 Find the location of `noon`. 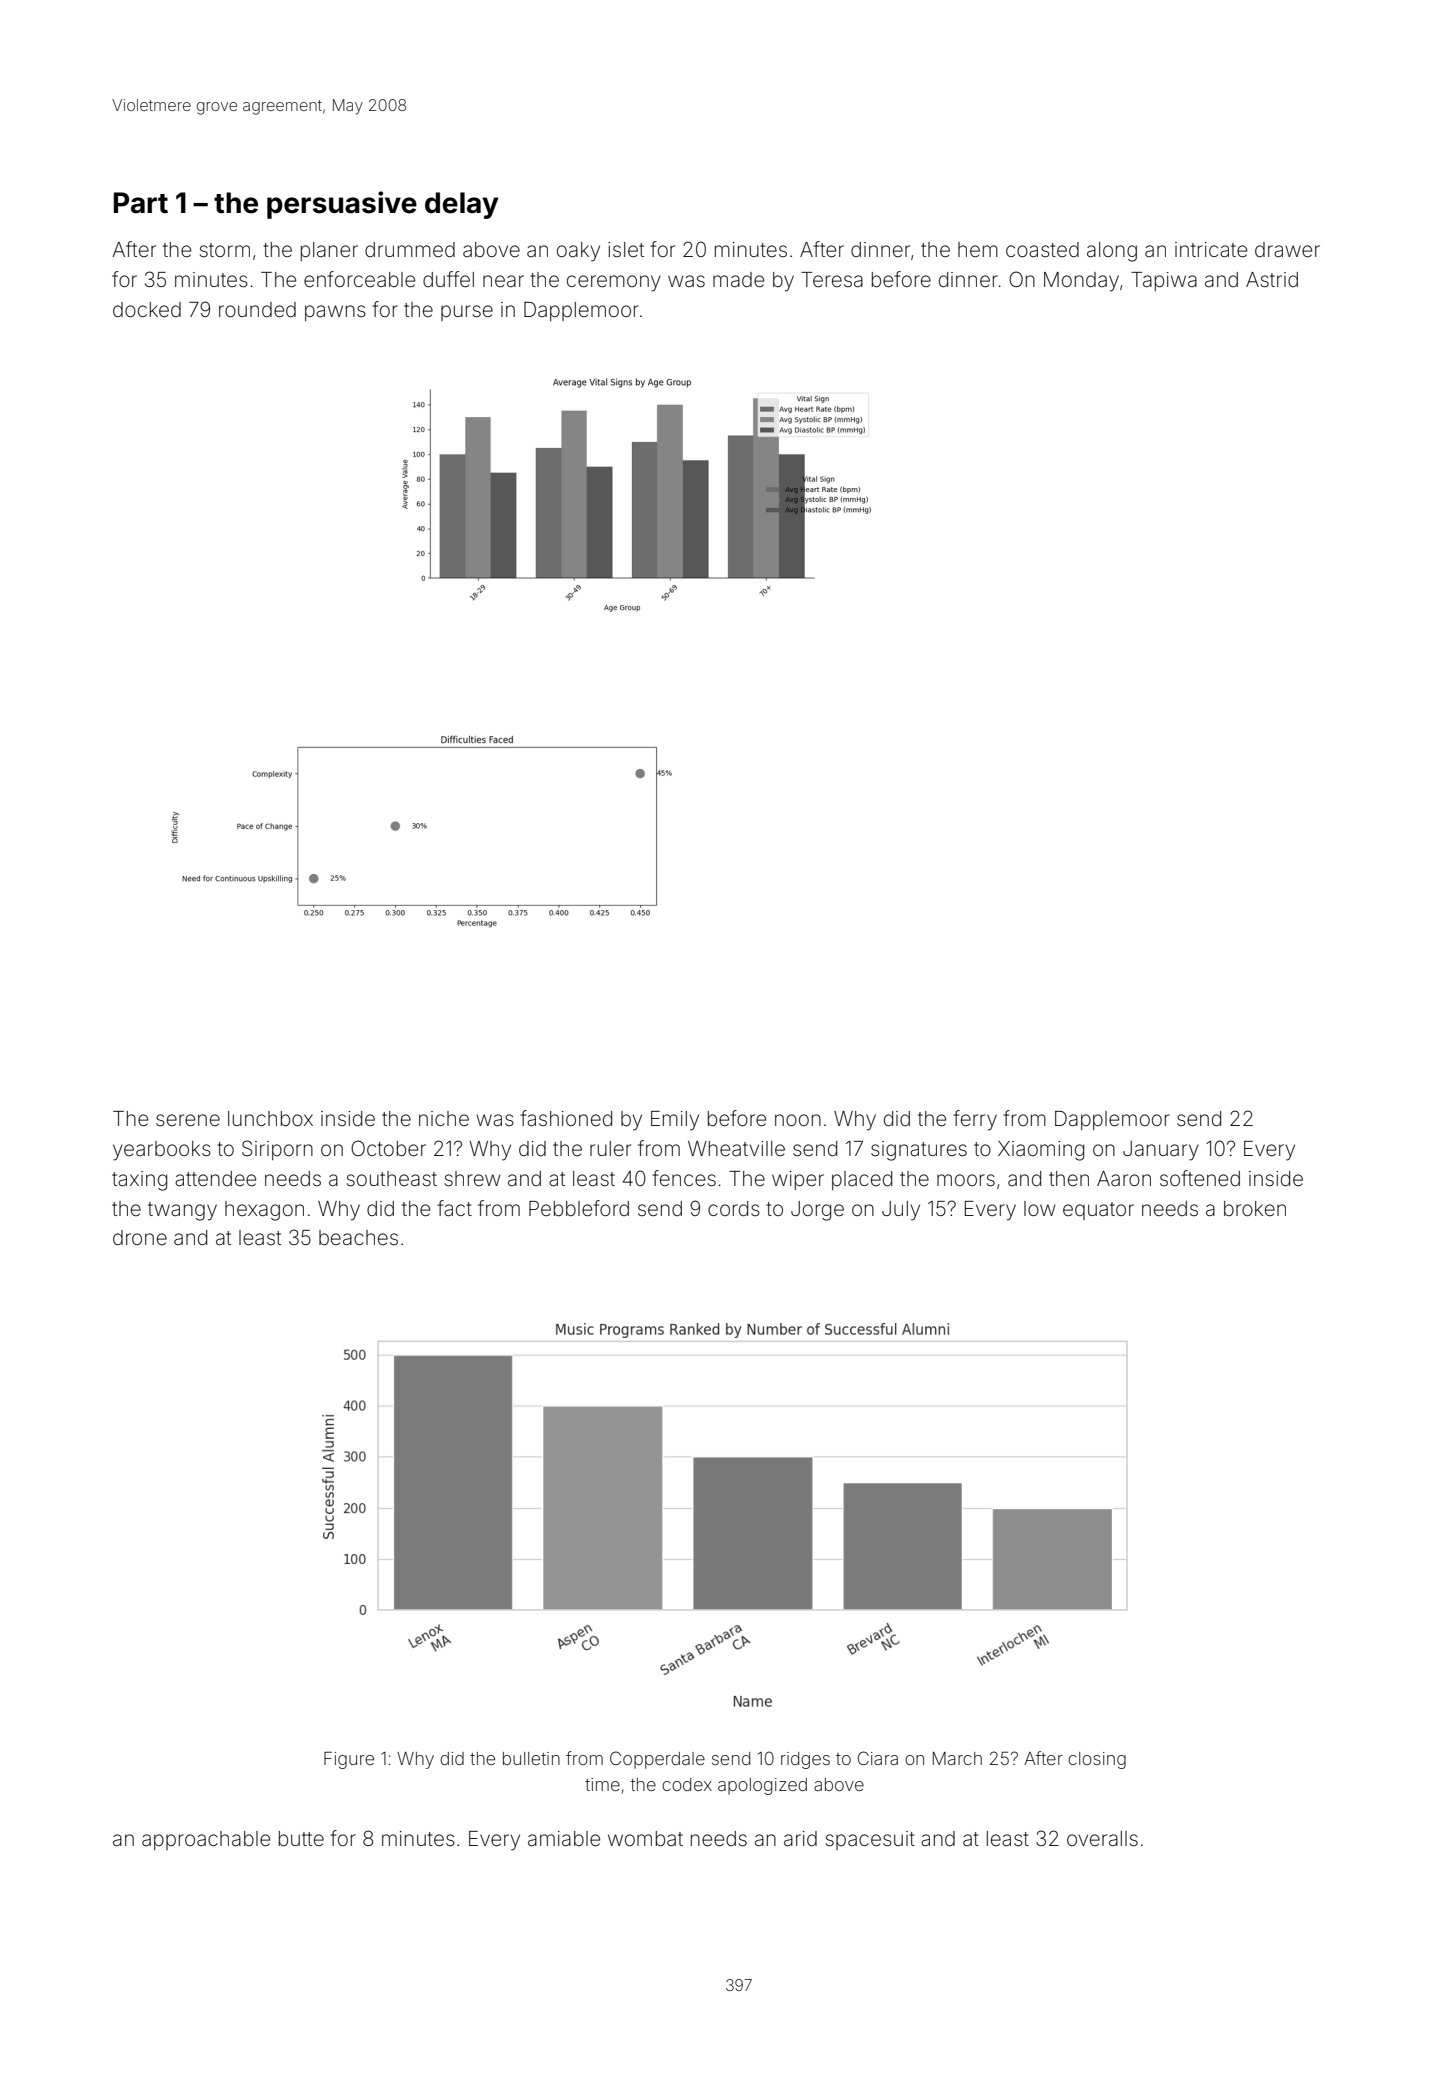

noon is located at coordinates (798, 1120).
